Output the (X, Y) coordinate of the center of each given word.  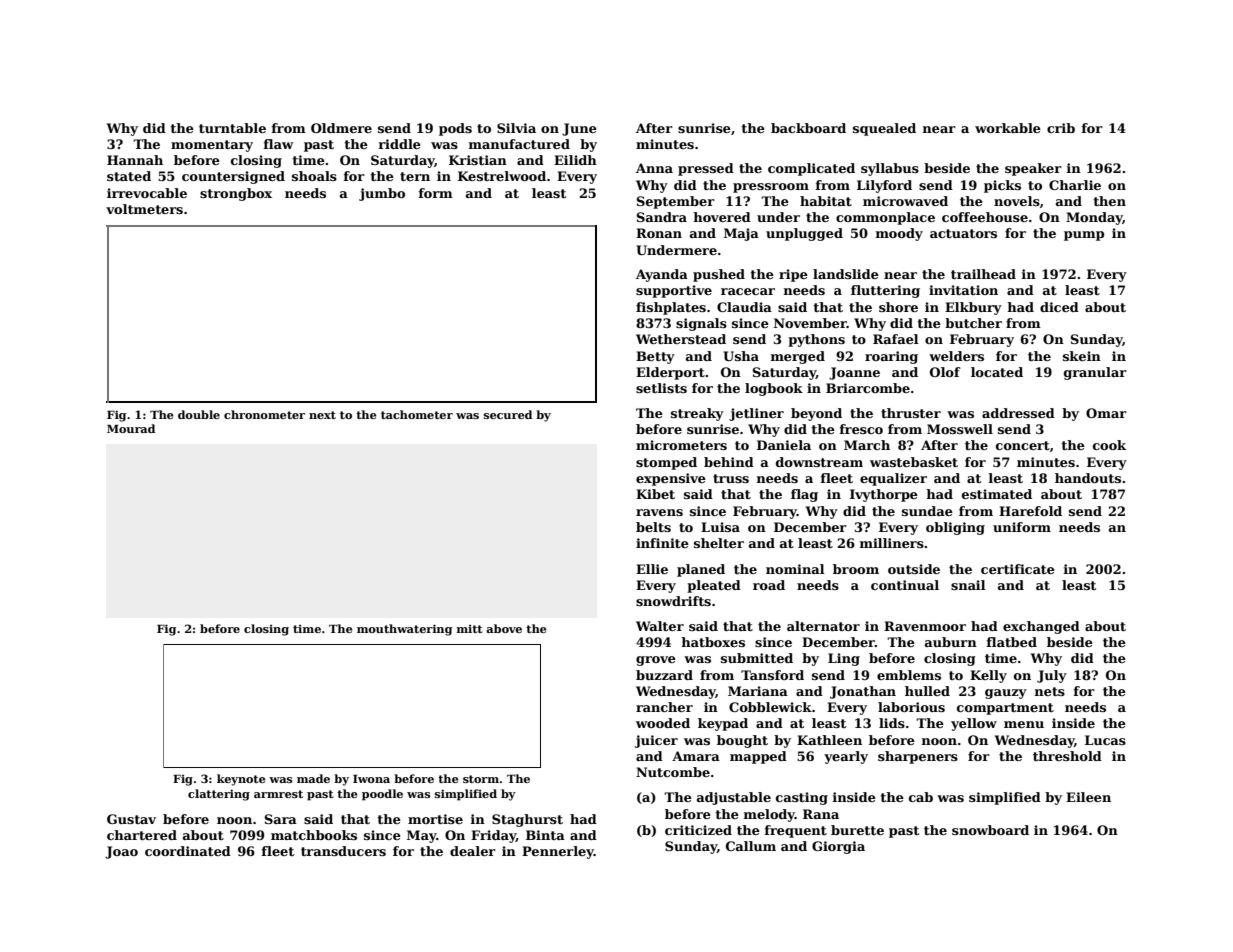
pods (455, 129)
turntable (232, 128)
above (504, 628)
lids (892, 723)
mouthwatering (404, 630)
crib (1061, 128)
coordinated (188, 851)
